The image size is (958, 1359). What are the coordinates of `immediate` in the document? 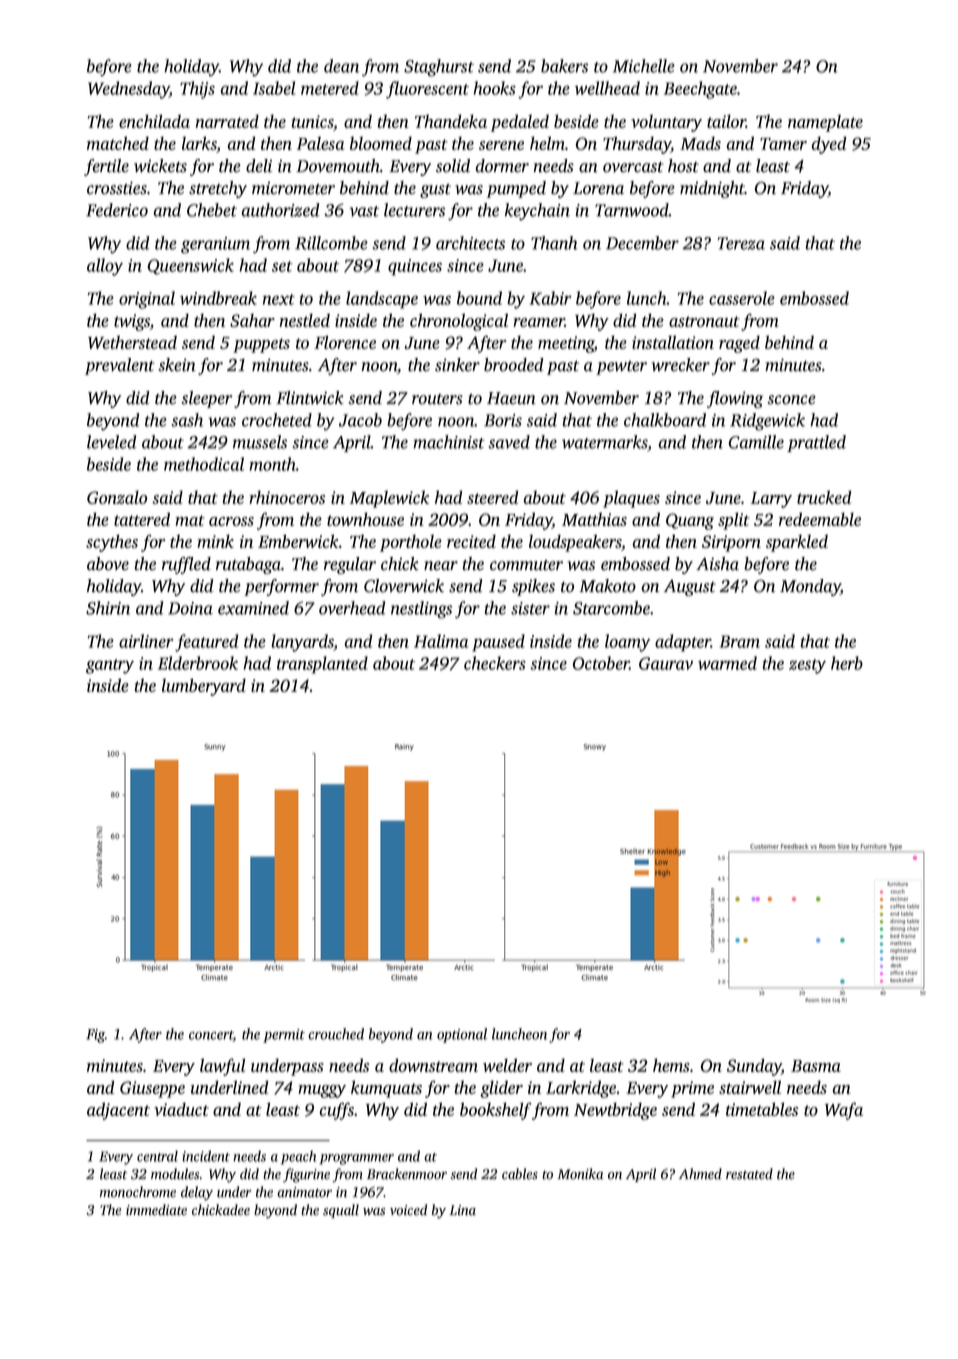 It's located at (156, 1210).
